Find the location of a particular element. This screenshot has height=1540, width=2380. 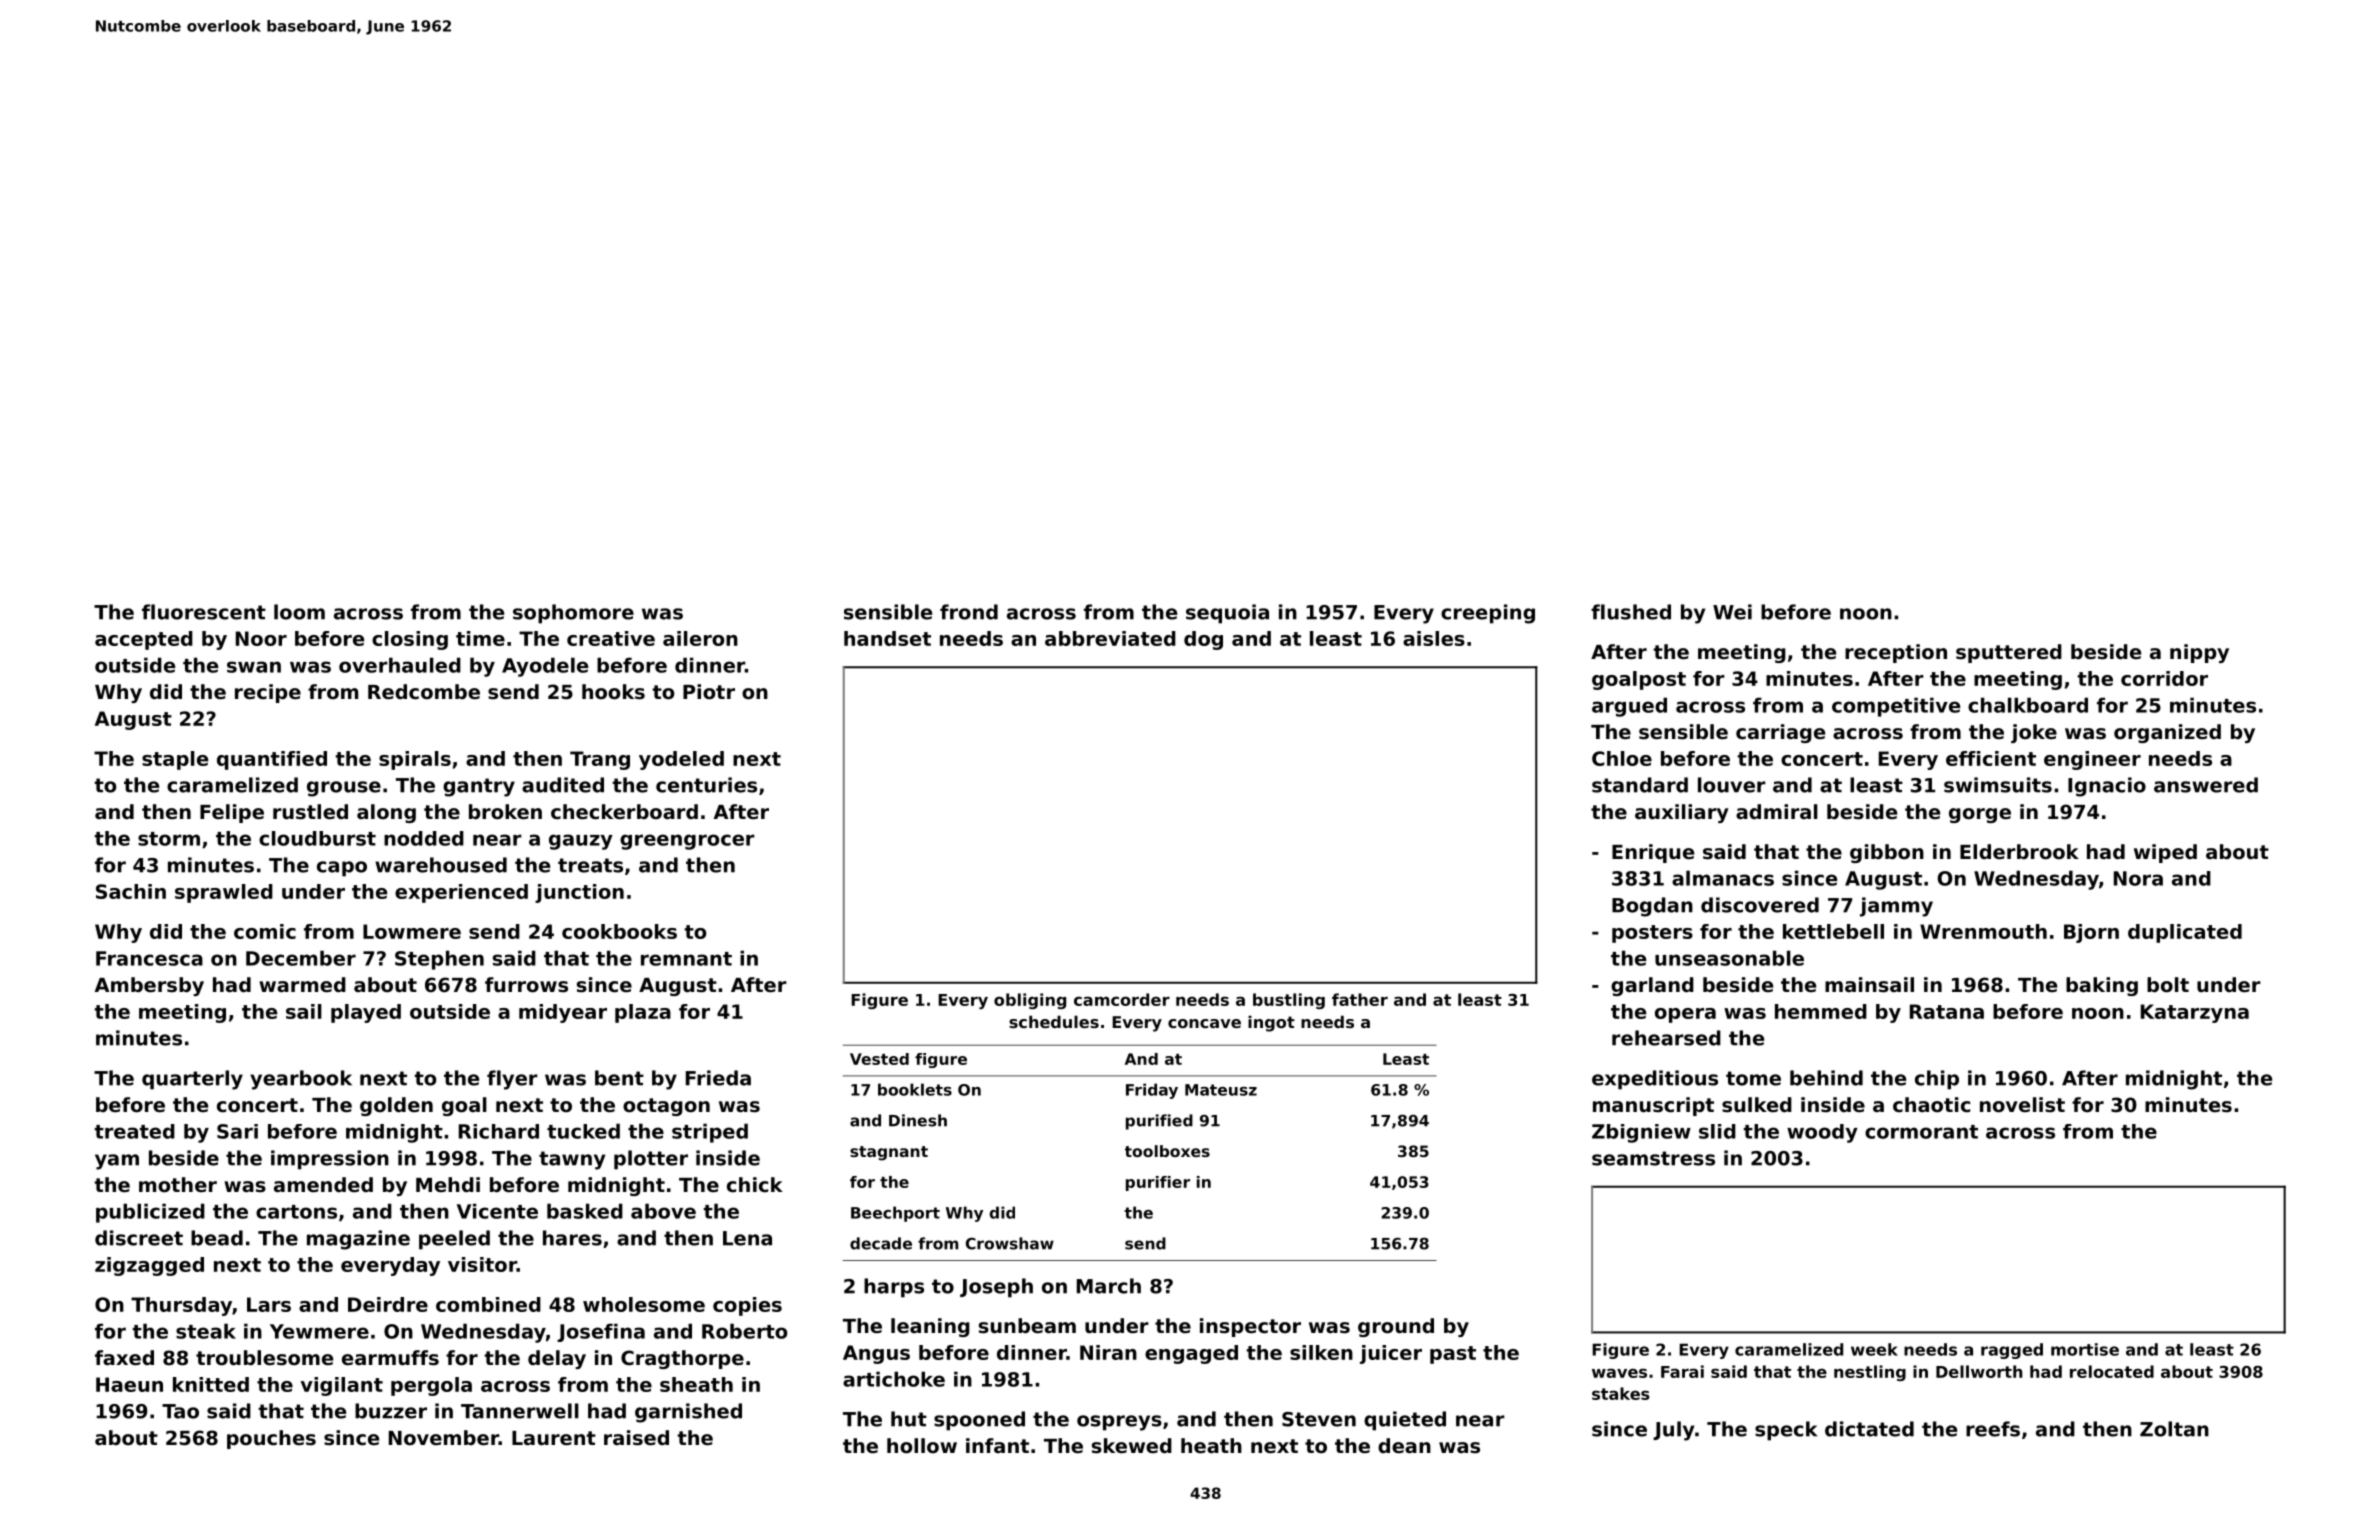

raised is located at coordinates (636, 1438).
